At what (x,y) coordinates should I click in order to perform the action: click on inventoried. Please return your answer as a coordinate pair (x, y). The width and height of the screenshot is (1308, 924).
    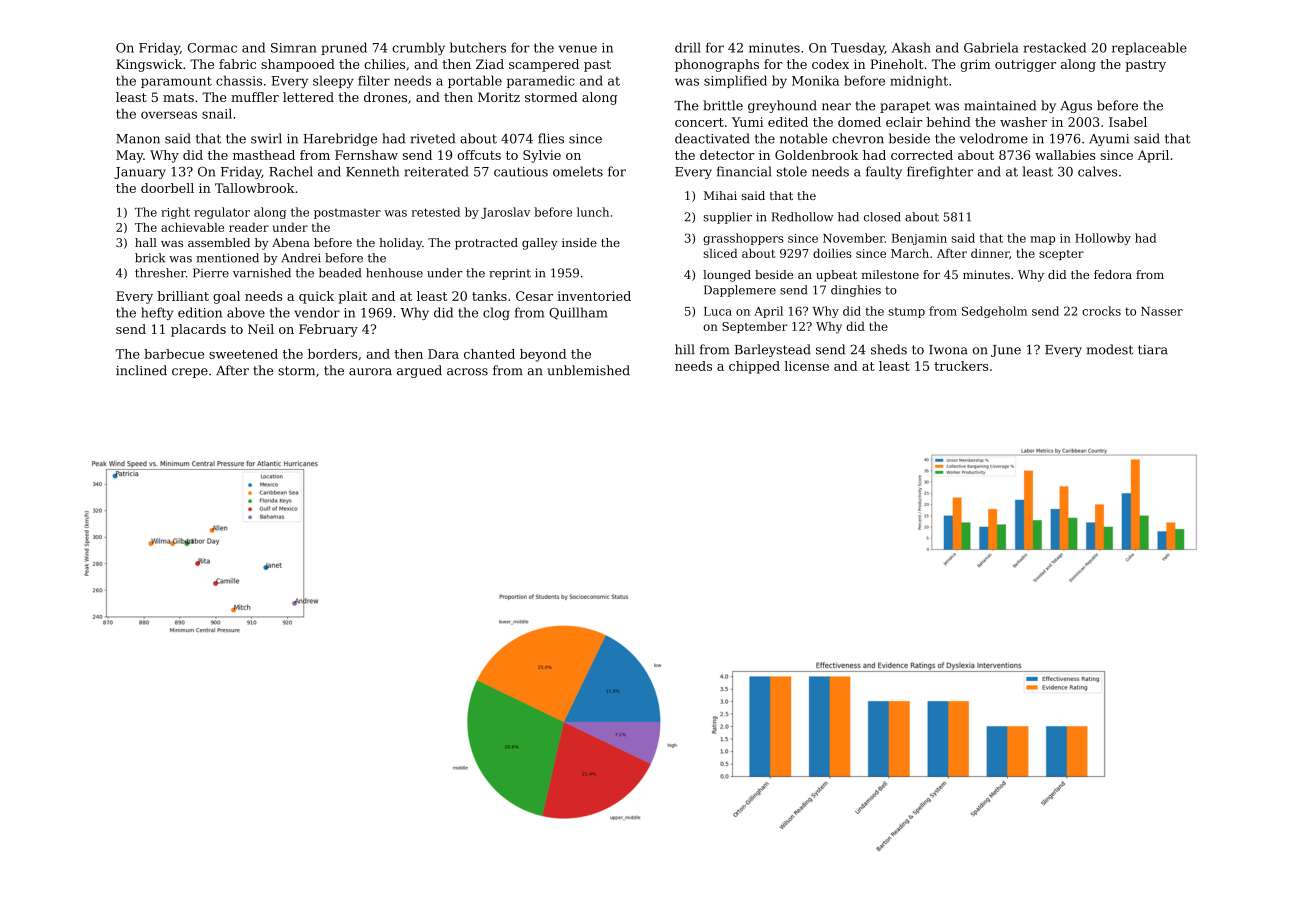
    Looking at the image, I should click on (594, 296).
